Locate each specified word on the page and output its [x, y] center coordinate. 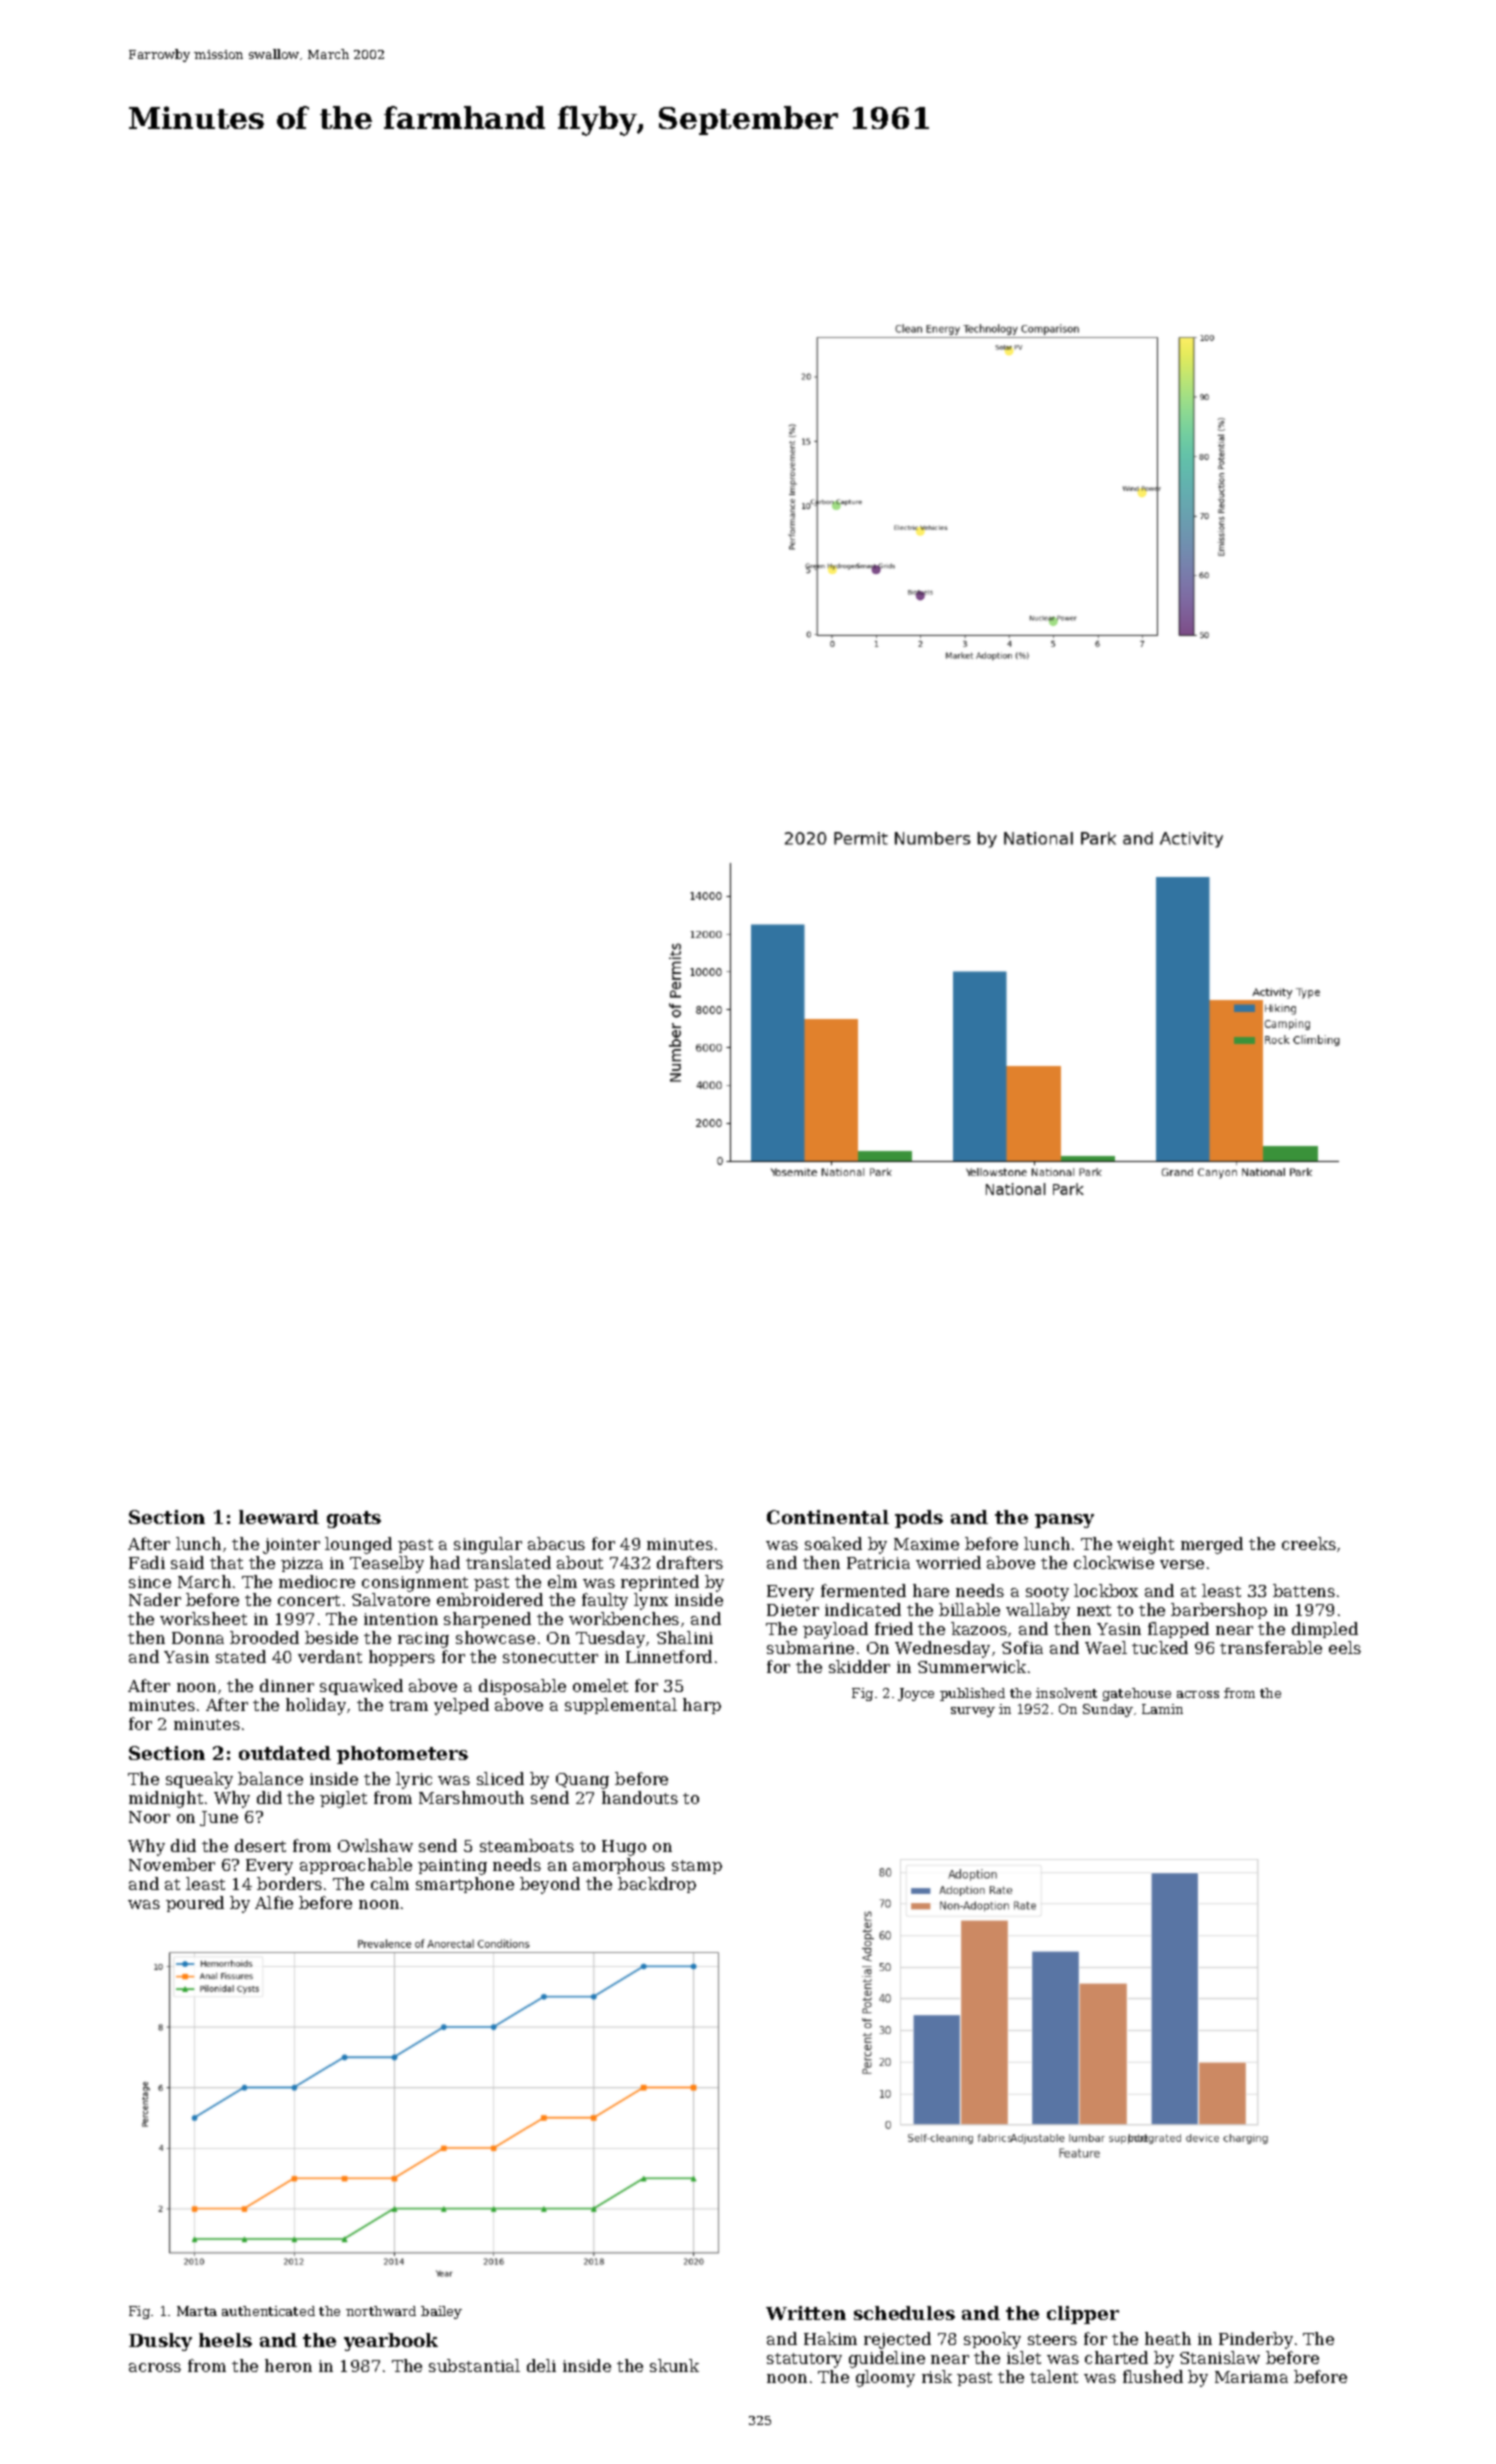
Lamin [1162, 1709]
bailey [441, 2312]
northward [381, 2311]
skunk [674, 2365]
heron [288, 2365]
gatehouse [1137, 1694]
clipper [1083, 2315]
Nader [155, 1599]
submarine [810, 1647]
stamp [697, 1867]
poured [195, 1904]
